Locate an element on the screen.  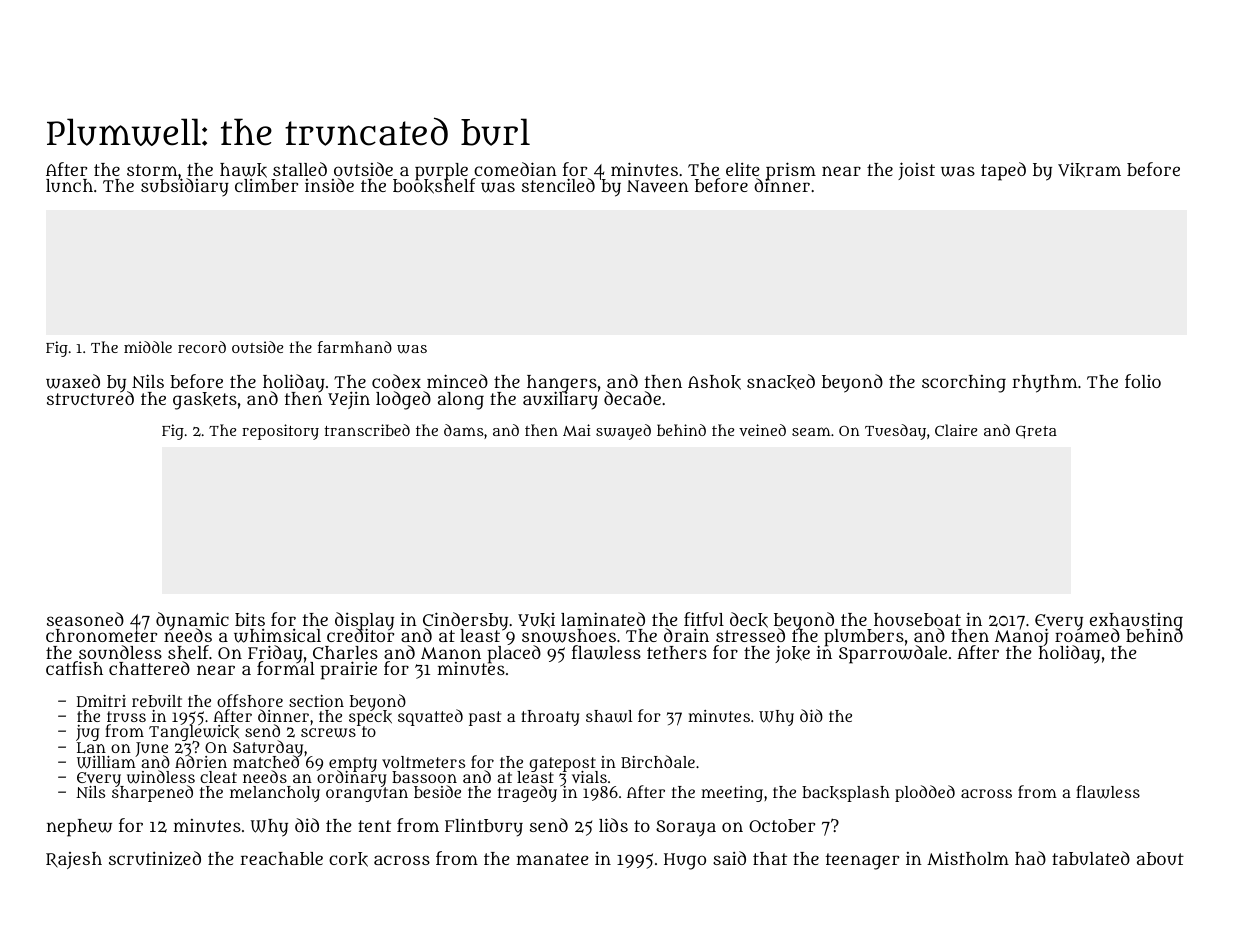
Vikram is located at coordinates (1089, 170).
